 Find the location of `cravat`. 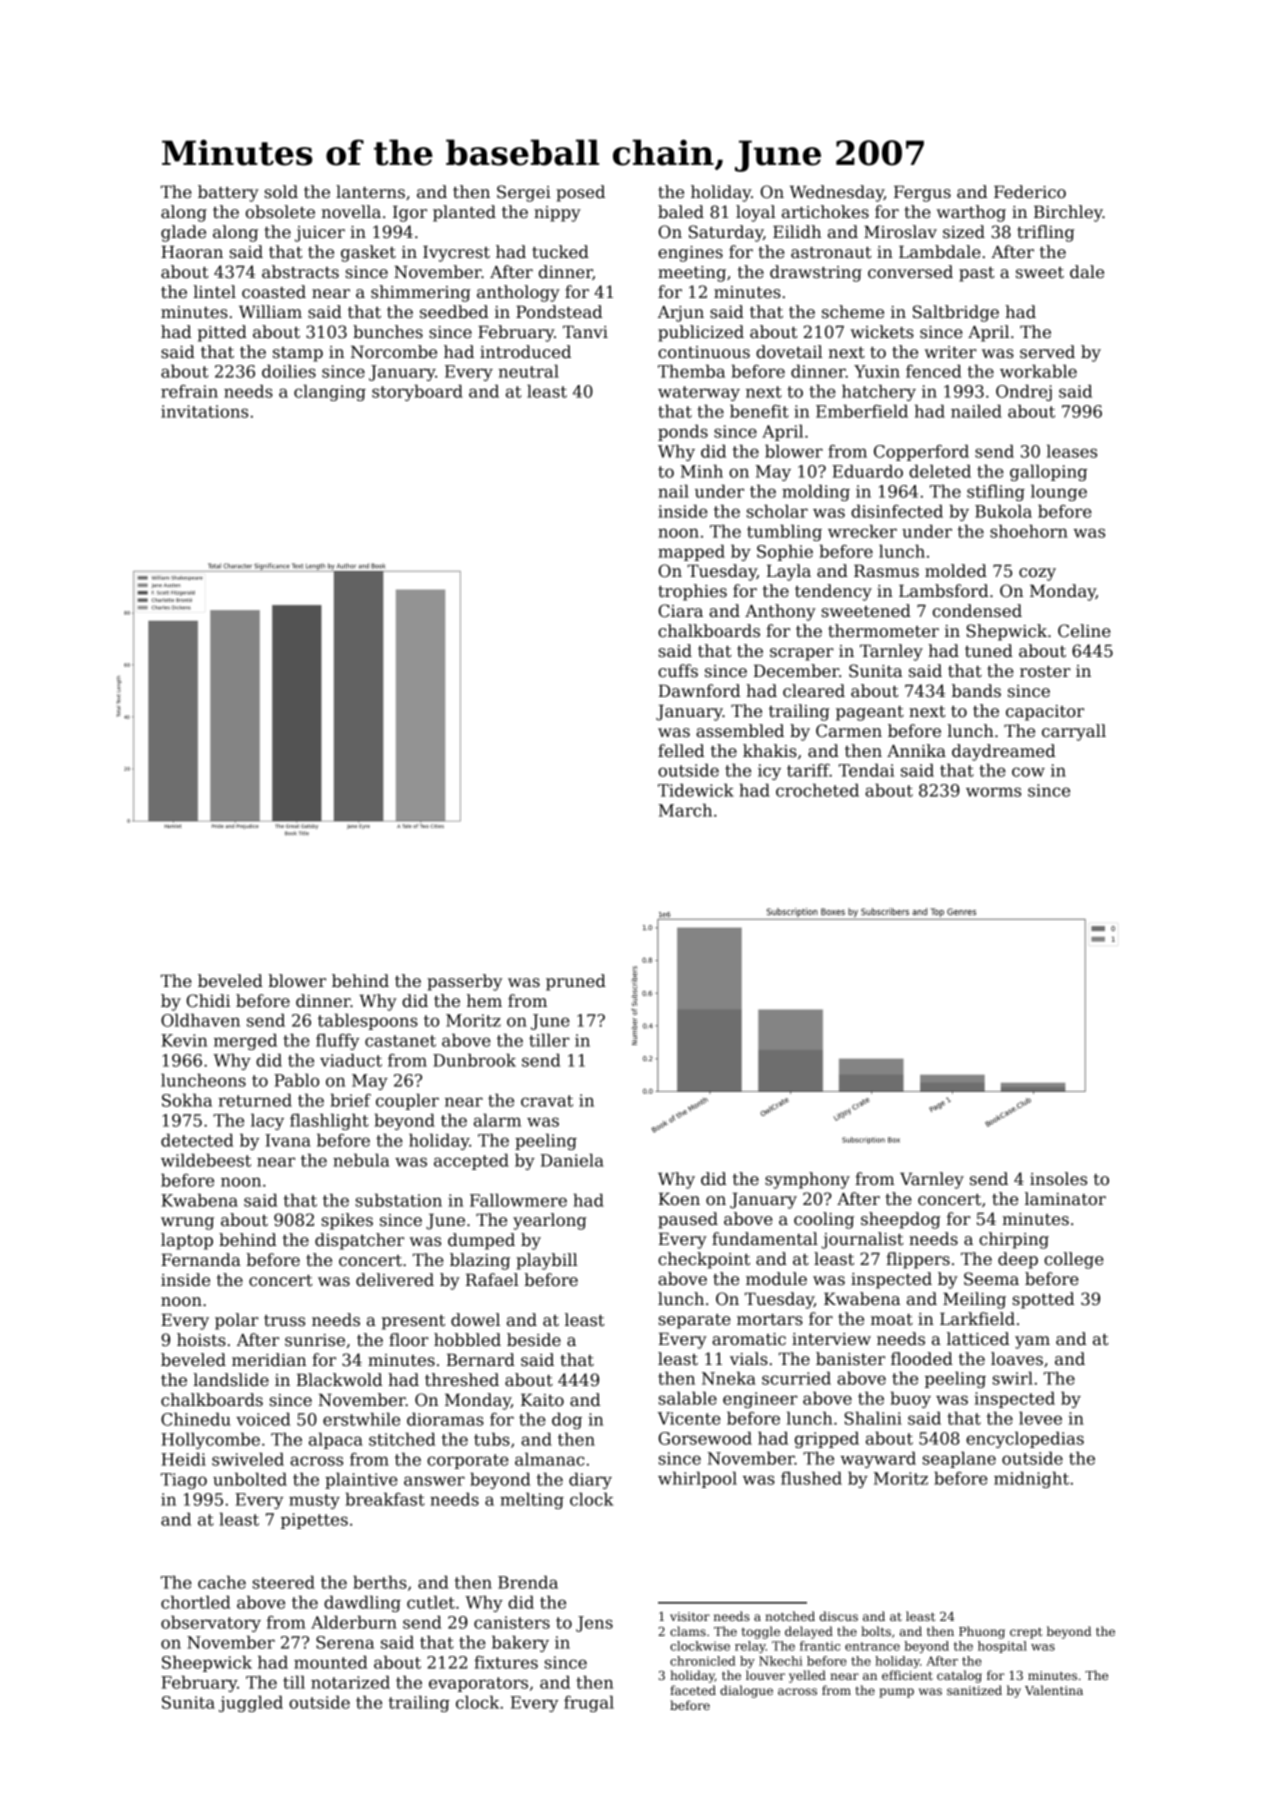

cravat is located at coordinates (547, 1101).
